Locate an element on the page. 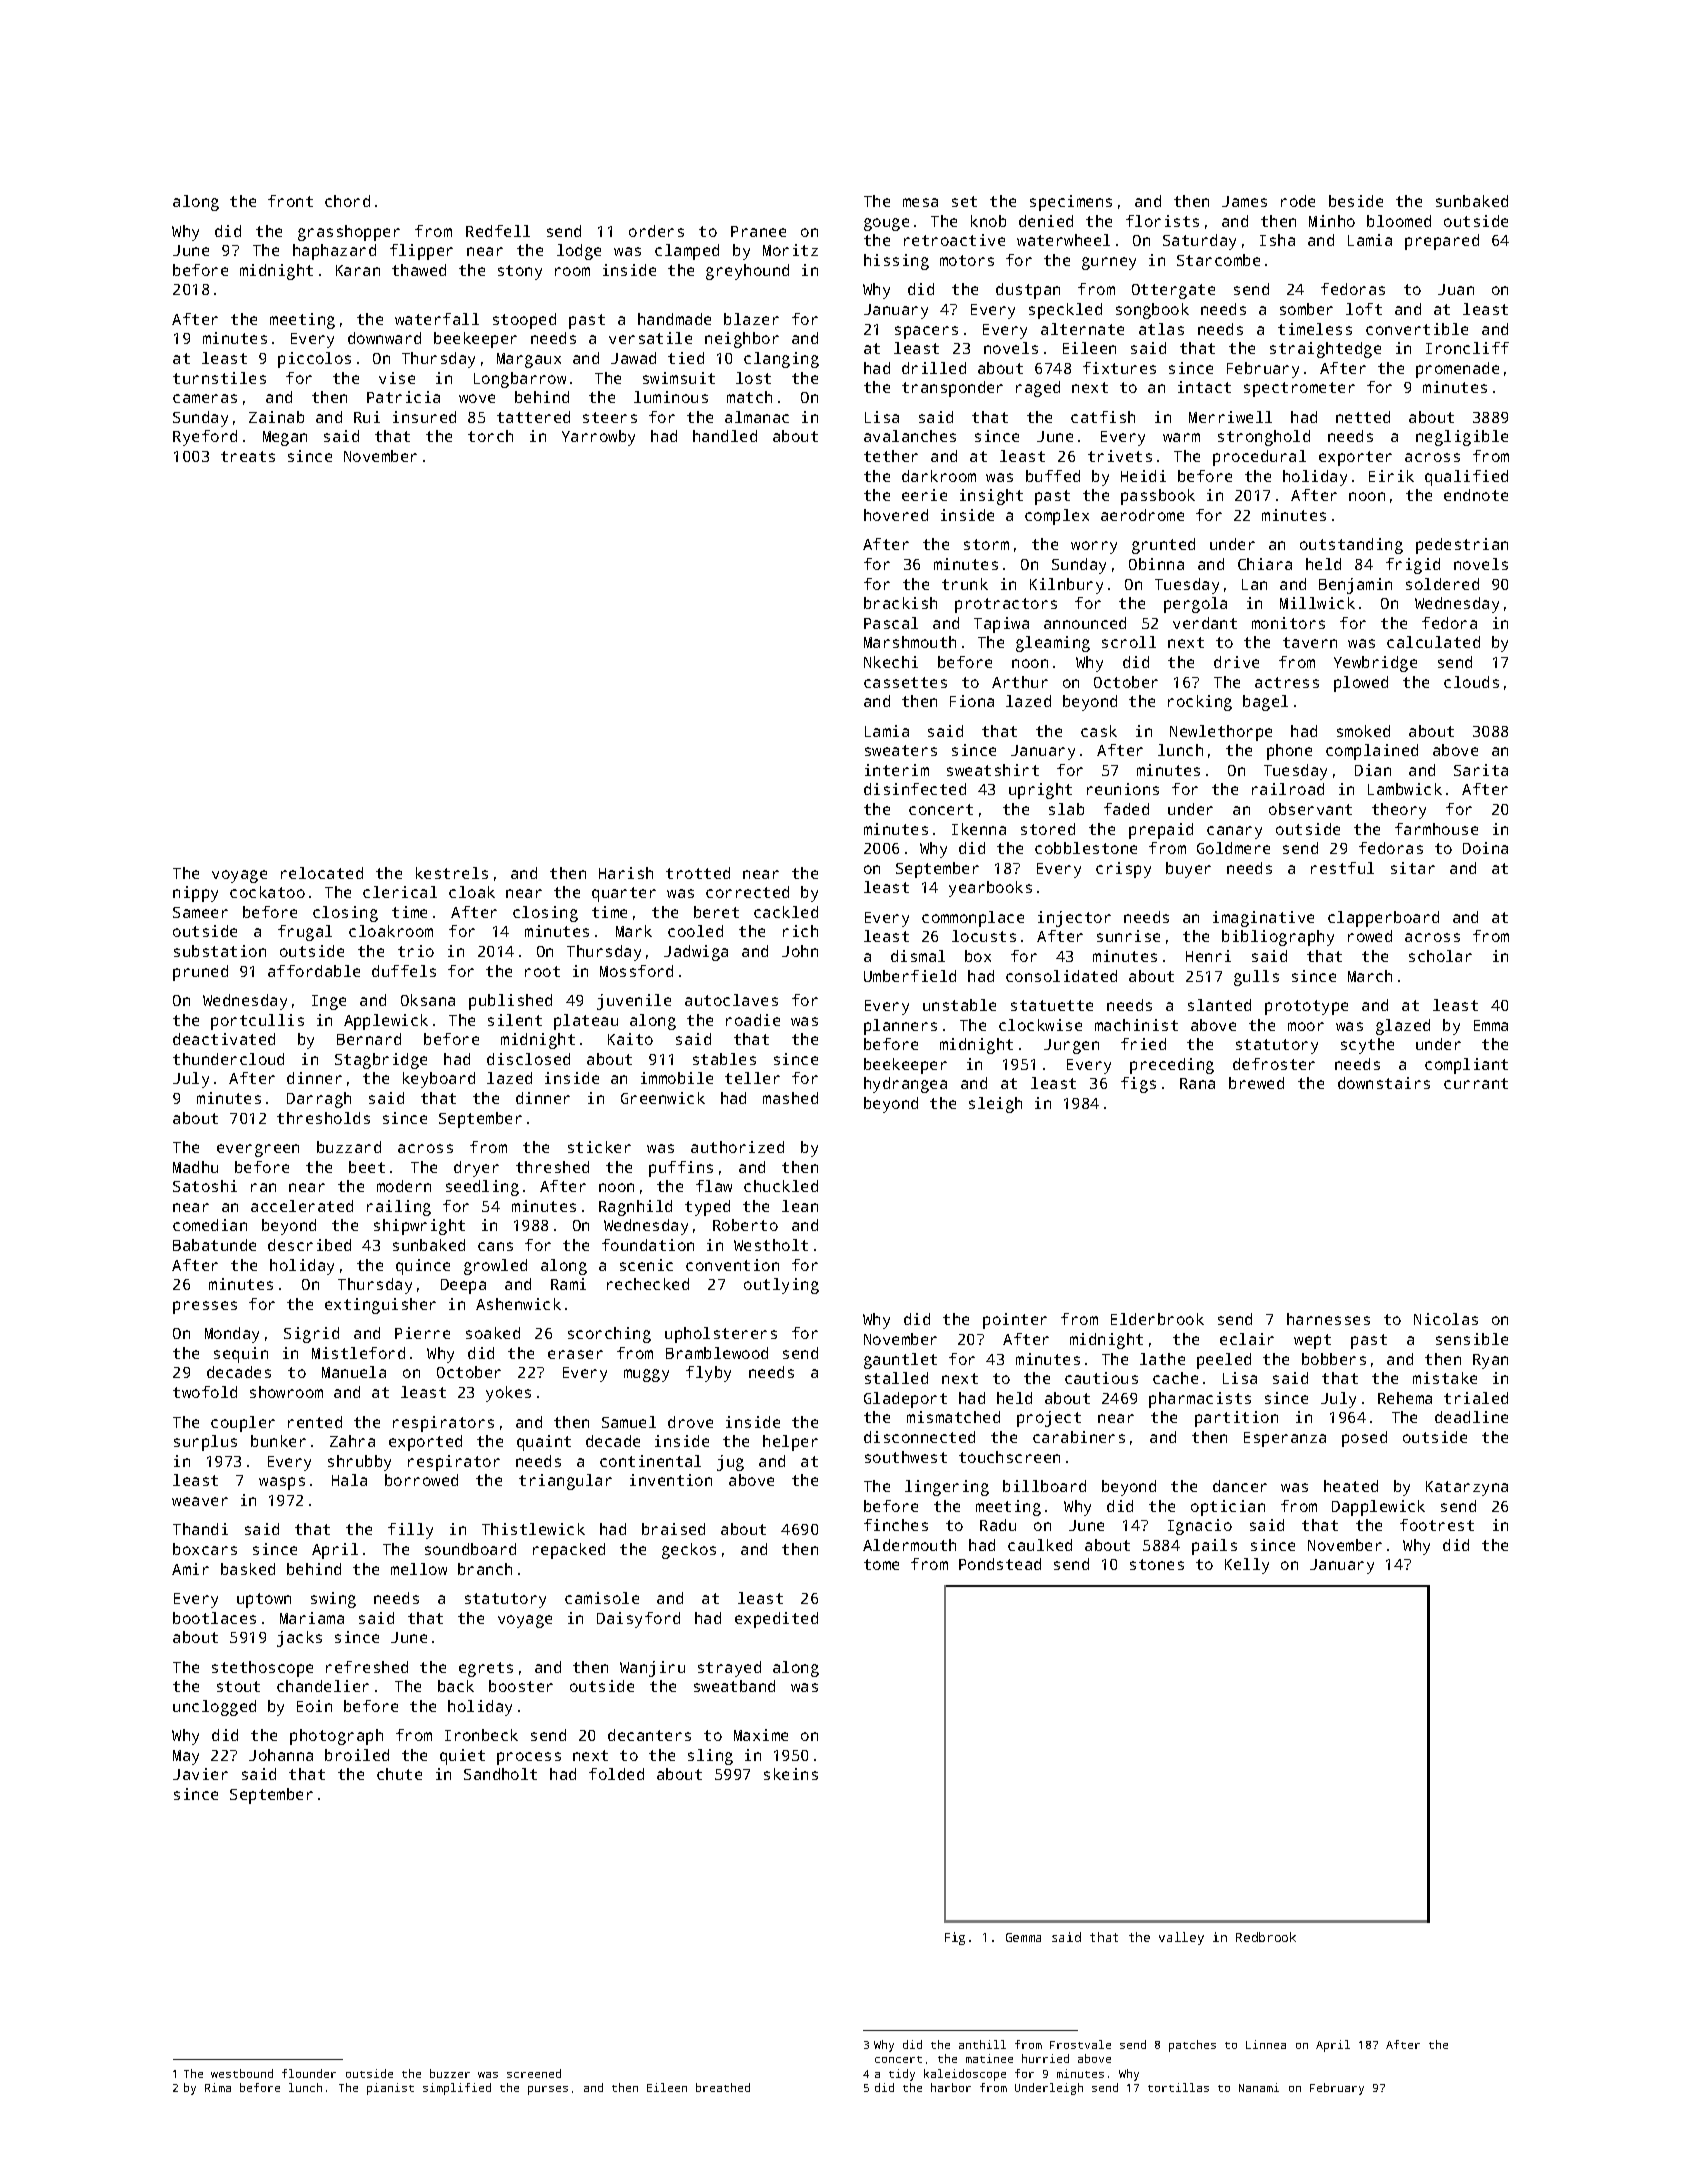 The width and height of the document is (1683, 2178). chandelier is located at coordinates (323, 1686).
